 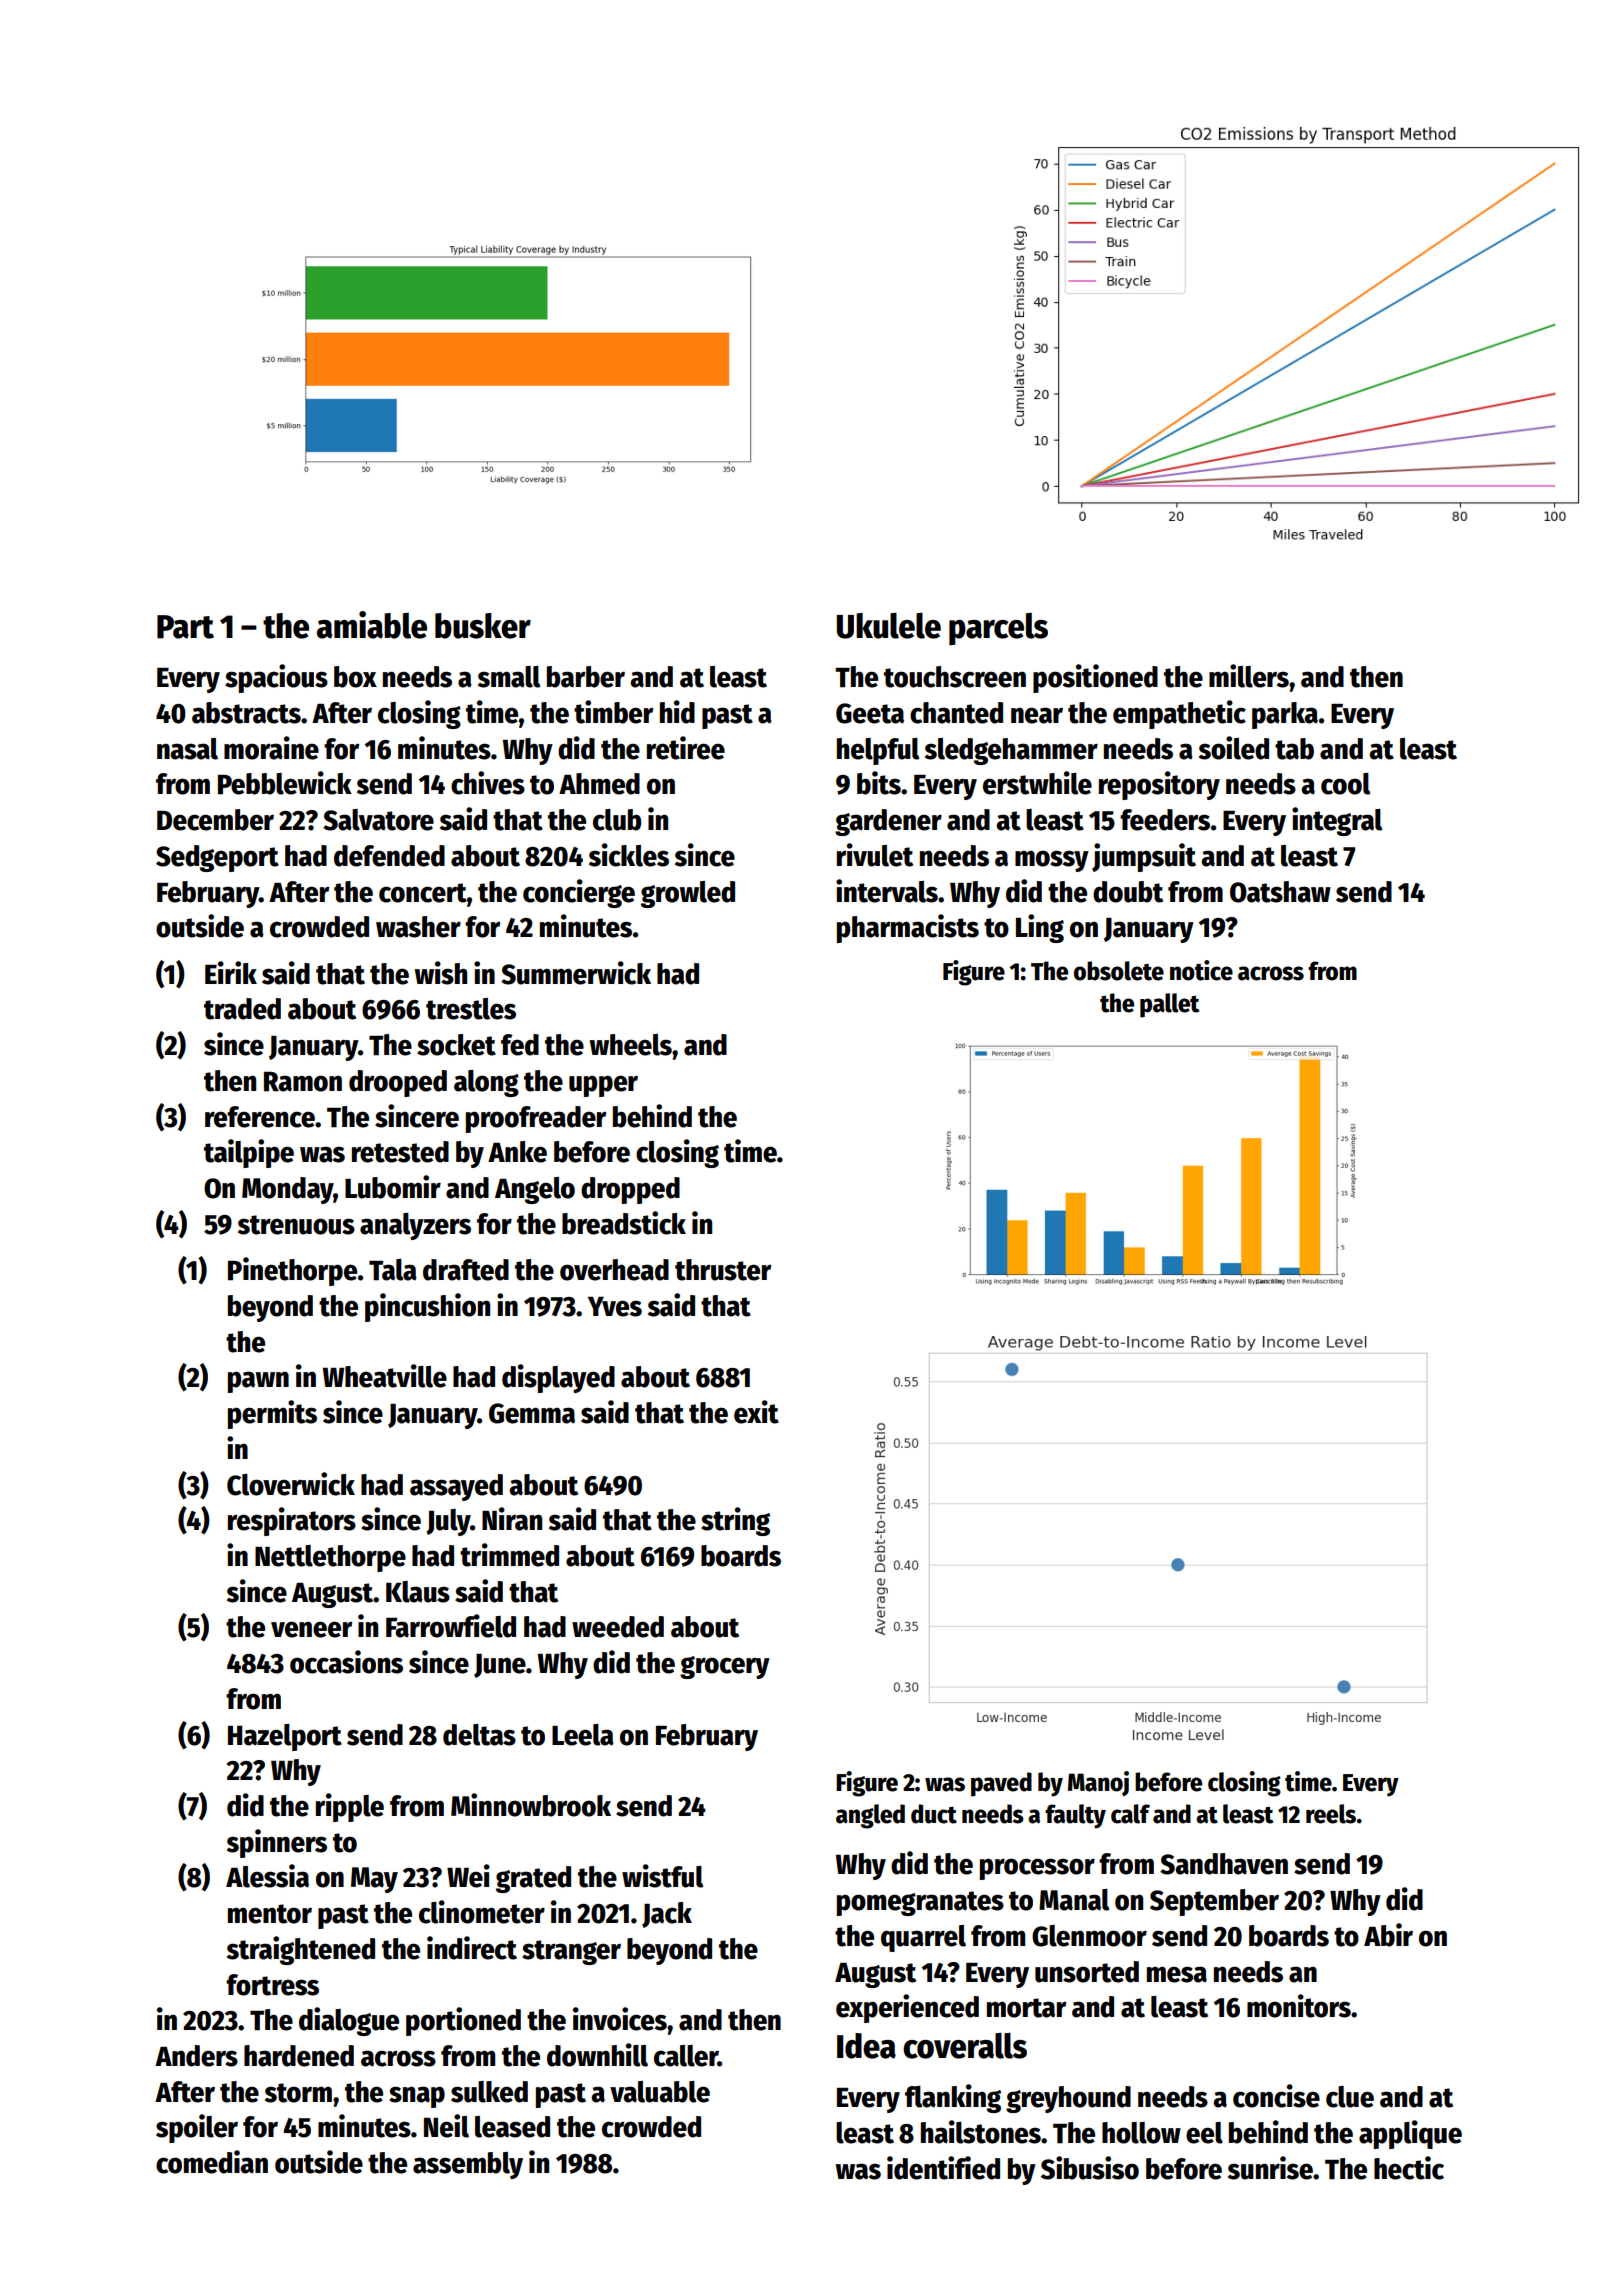 What do you see at coordinates (735, 1521) in the screenshot?
I see `string` at bounding box center [735, 1521].
